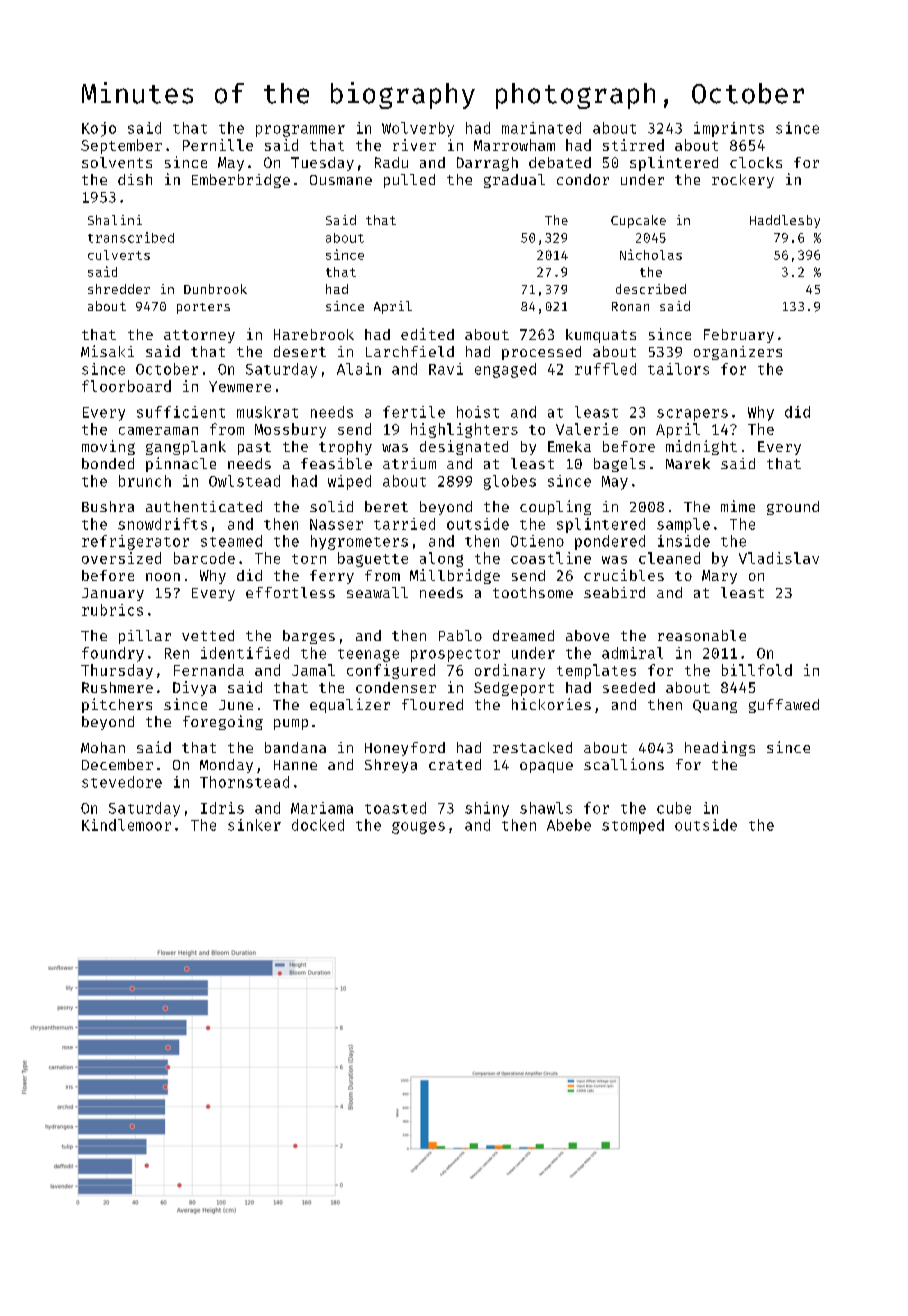 This image has width=908, height=1316. I want to click on Wolverby, so click(418, 129).
